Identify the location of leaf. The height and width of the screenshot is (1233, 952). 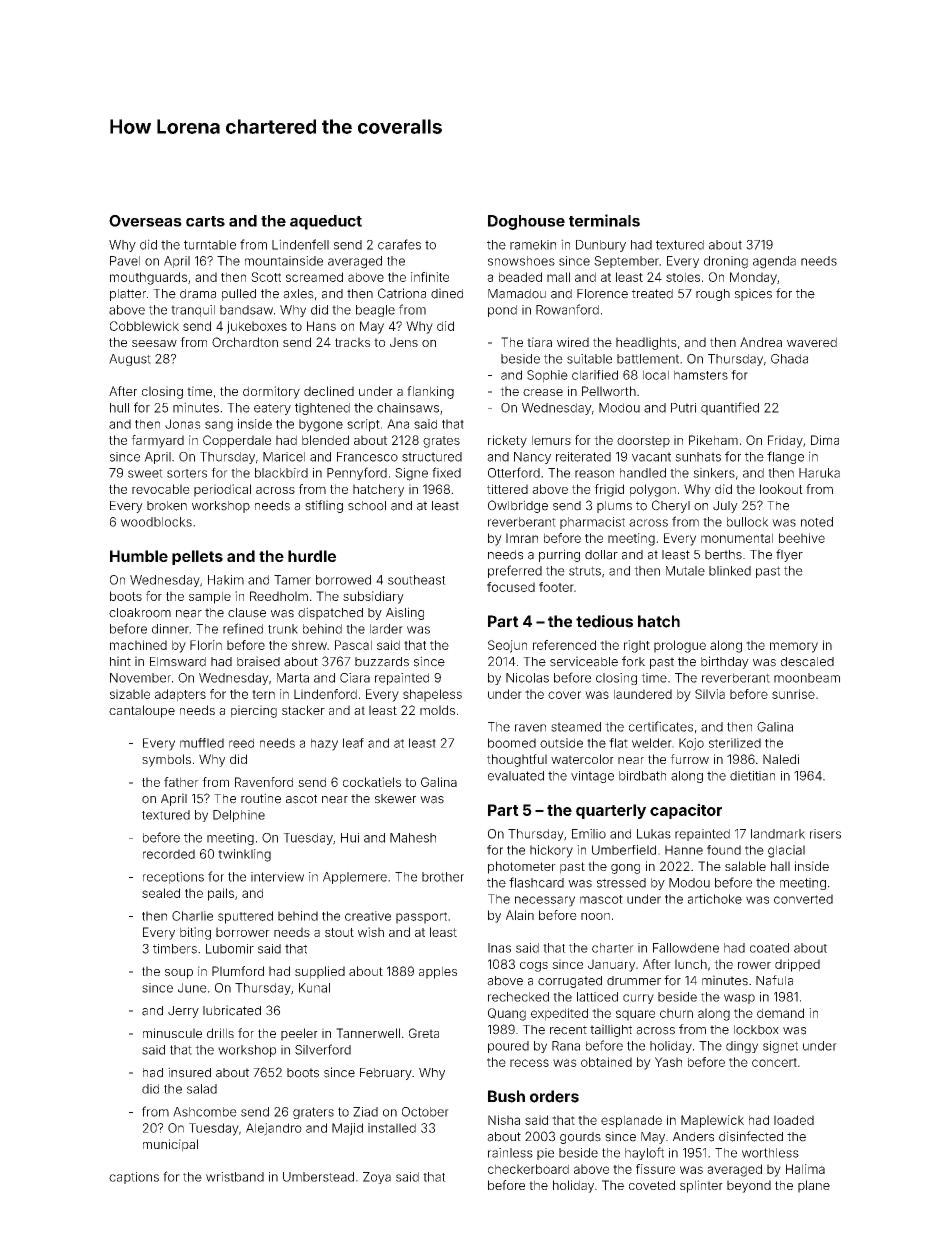
(353, 743).
